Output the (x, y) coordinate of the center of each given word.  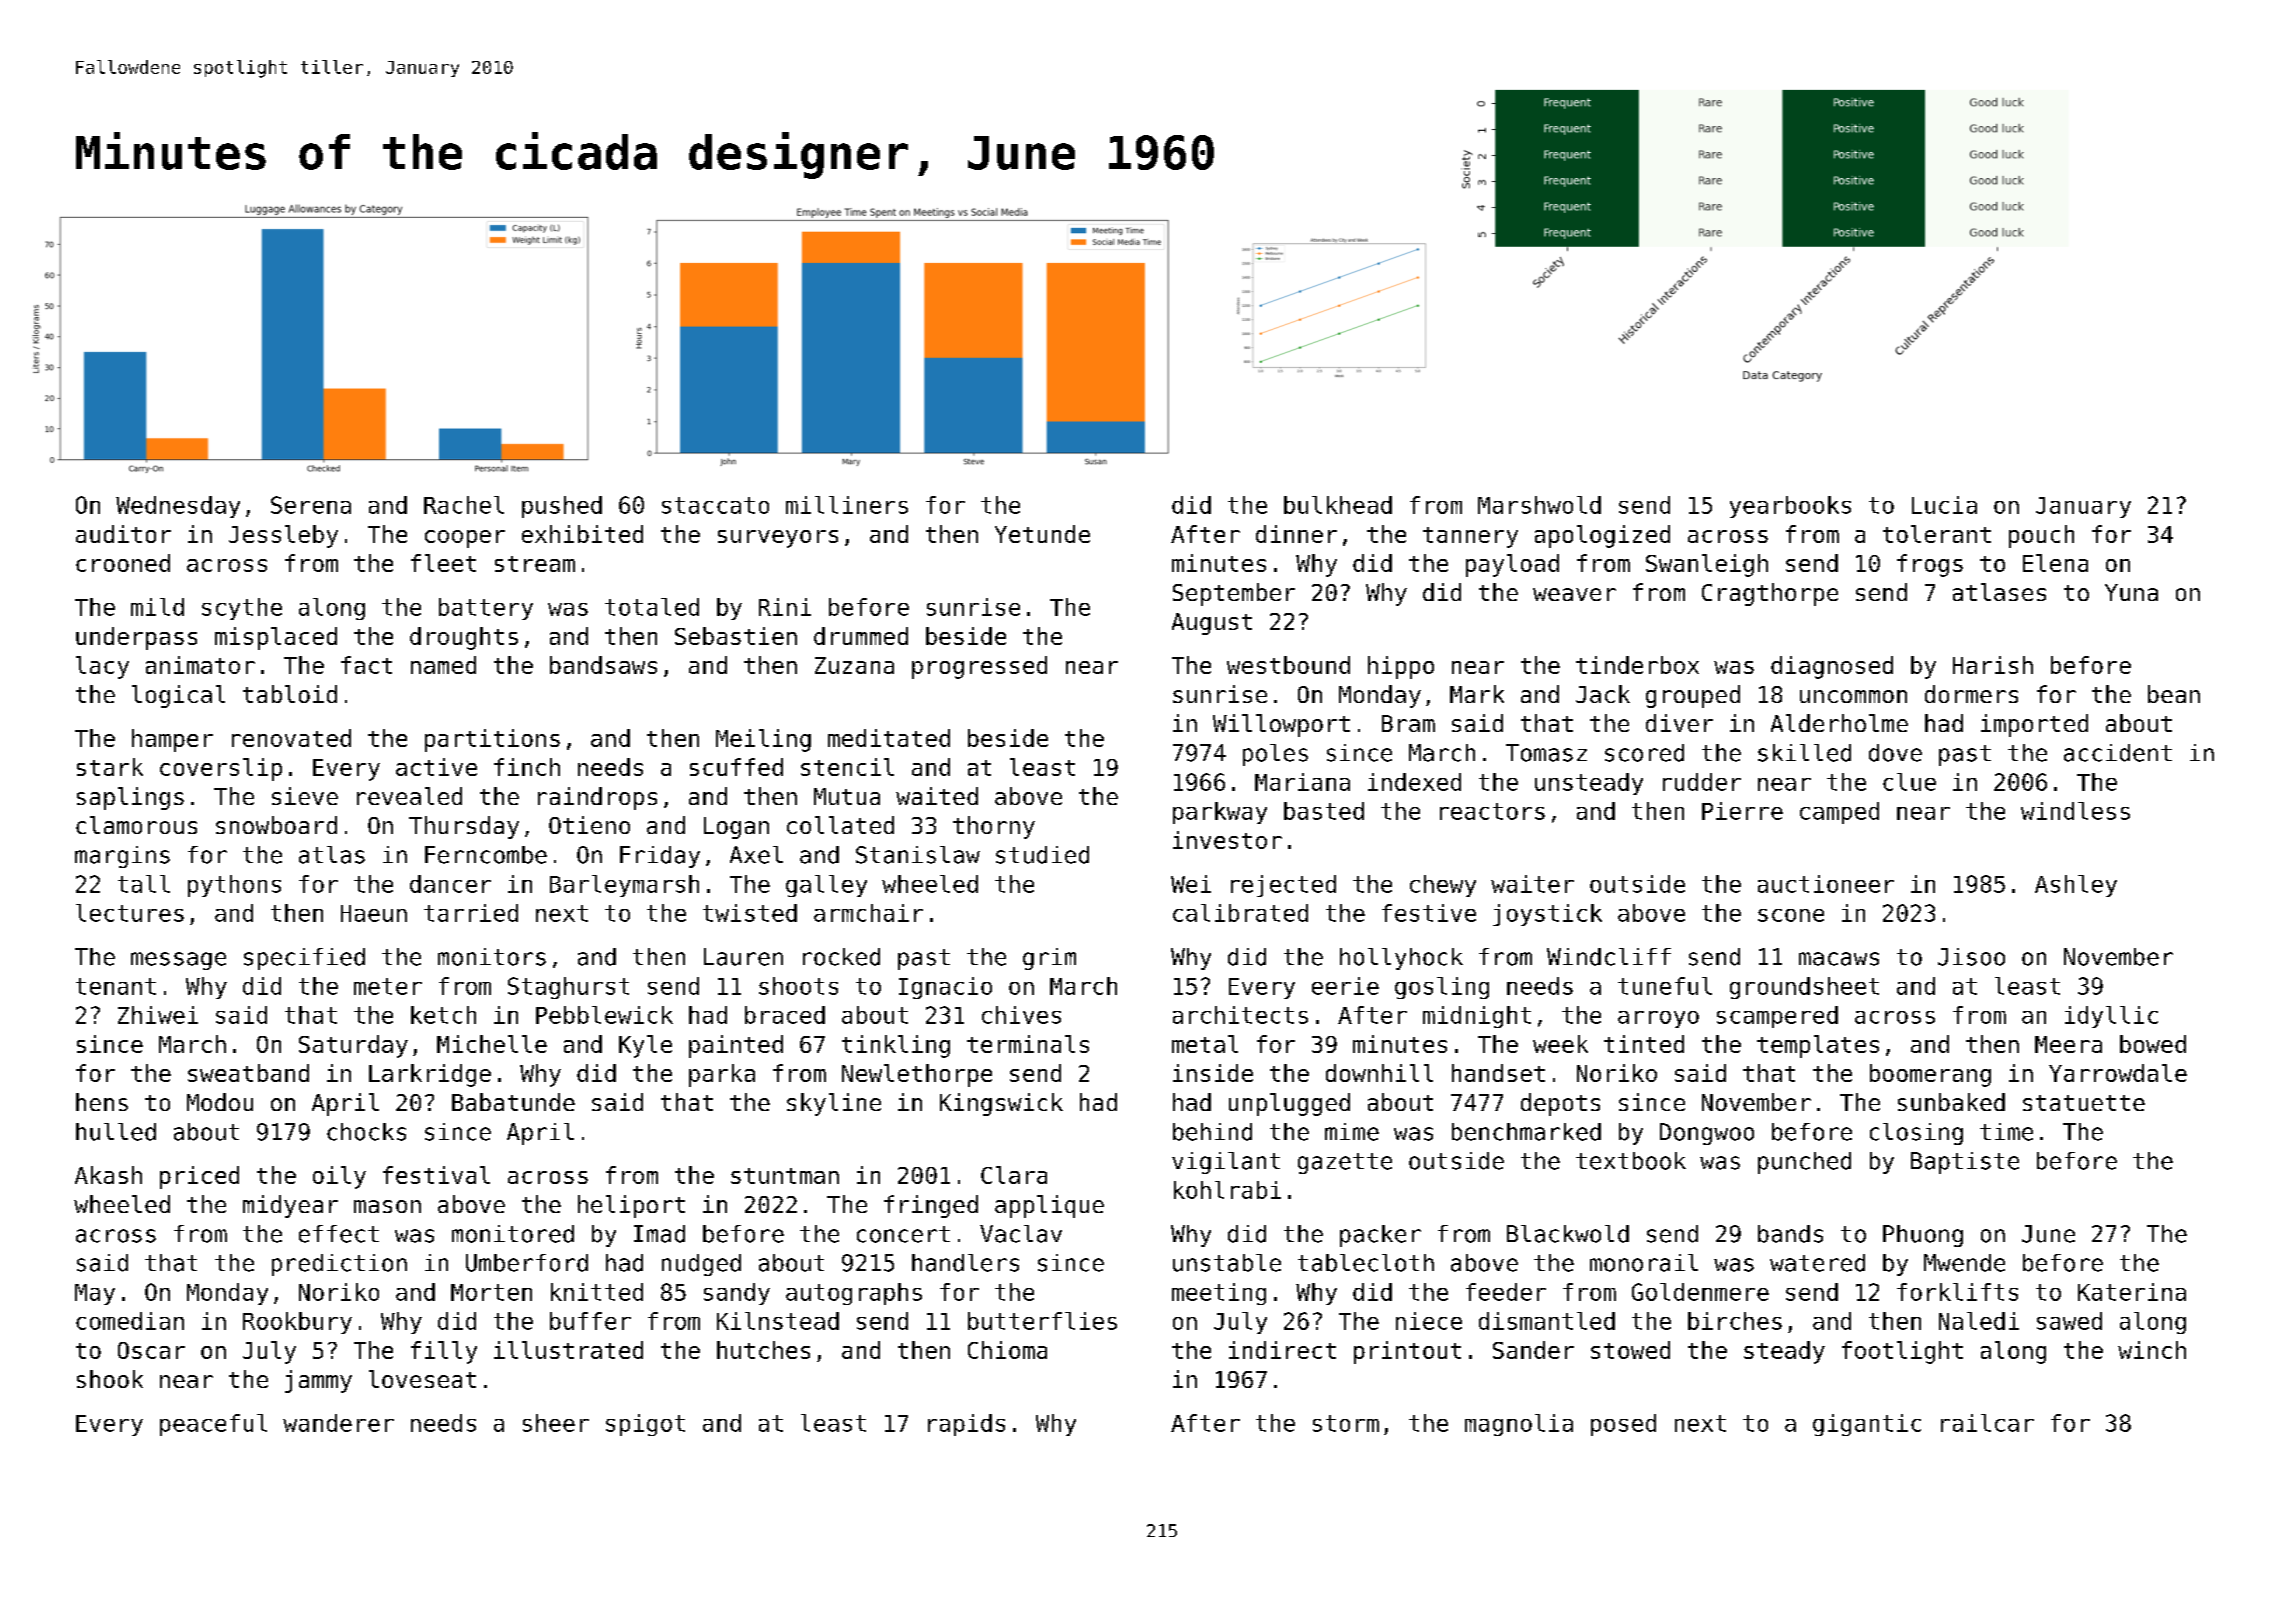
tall (144, 884)
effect (339, 1234)
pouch (2041, 536)
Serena (311, 505)
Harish (1993, 665)
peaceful (213, 1425)
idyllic (2111, 1017)
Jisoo (1971, 957)
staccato (715, 505)
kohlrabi (1227, 1190)
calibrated (1240, 913)
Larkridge (430, 1075)
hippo (1401, 667)
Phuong (1923, 1236)
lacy (102, 667)
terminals (1028, 1044)
